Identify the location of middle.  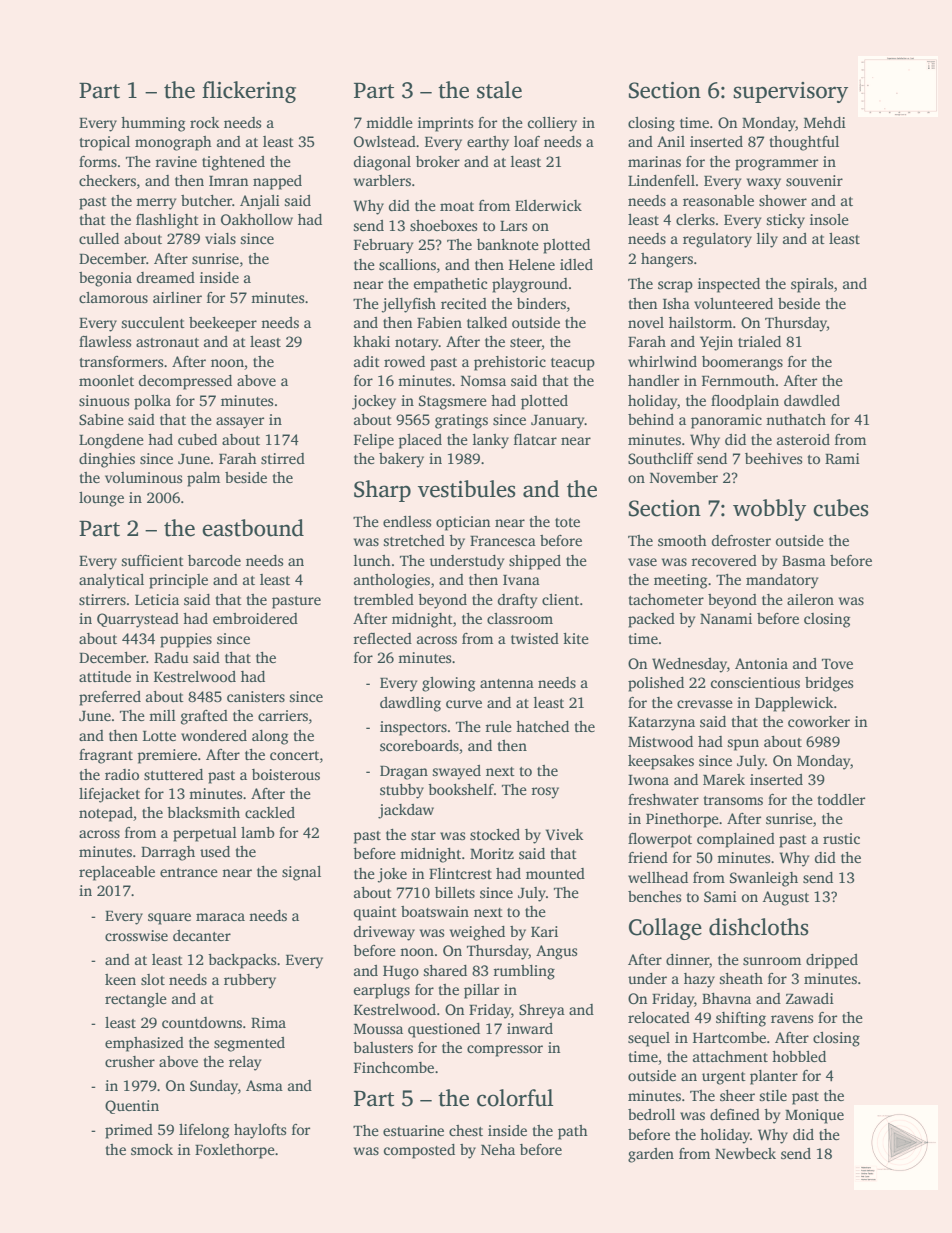
(389, 122).
